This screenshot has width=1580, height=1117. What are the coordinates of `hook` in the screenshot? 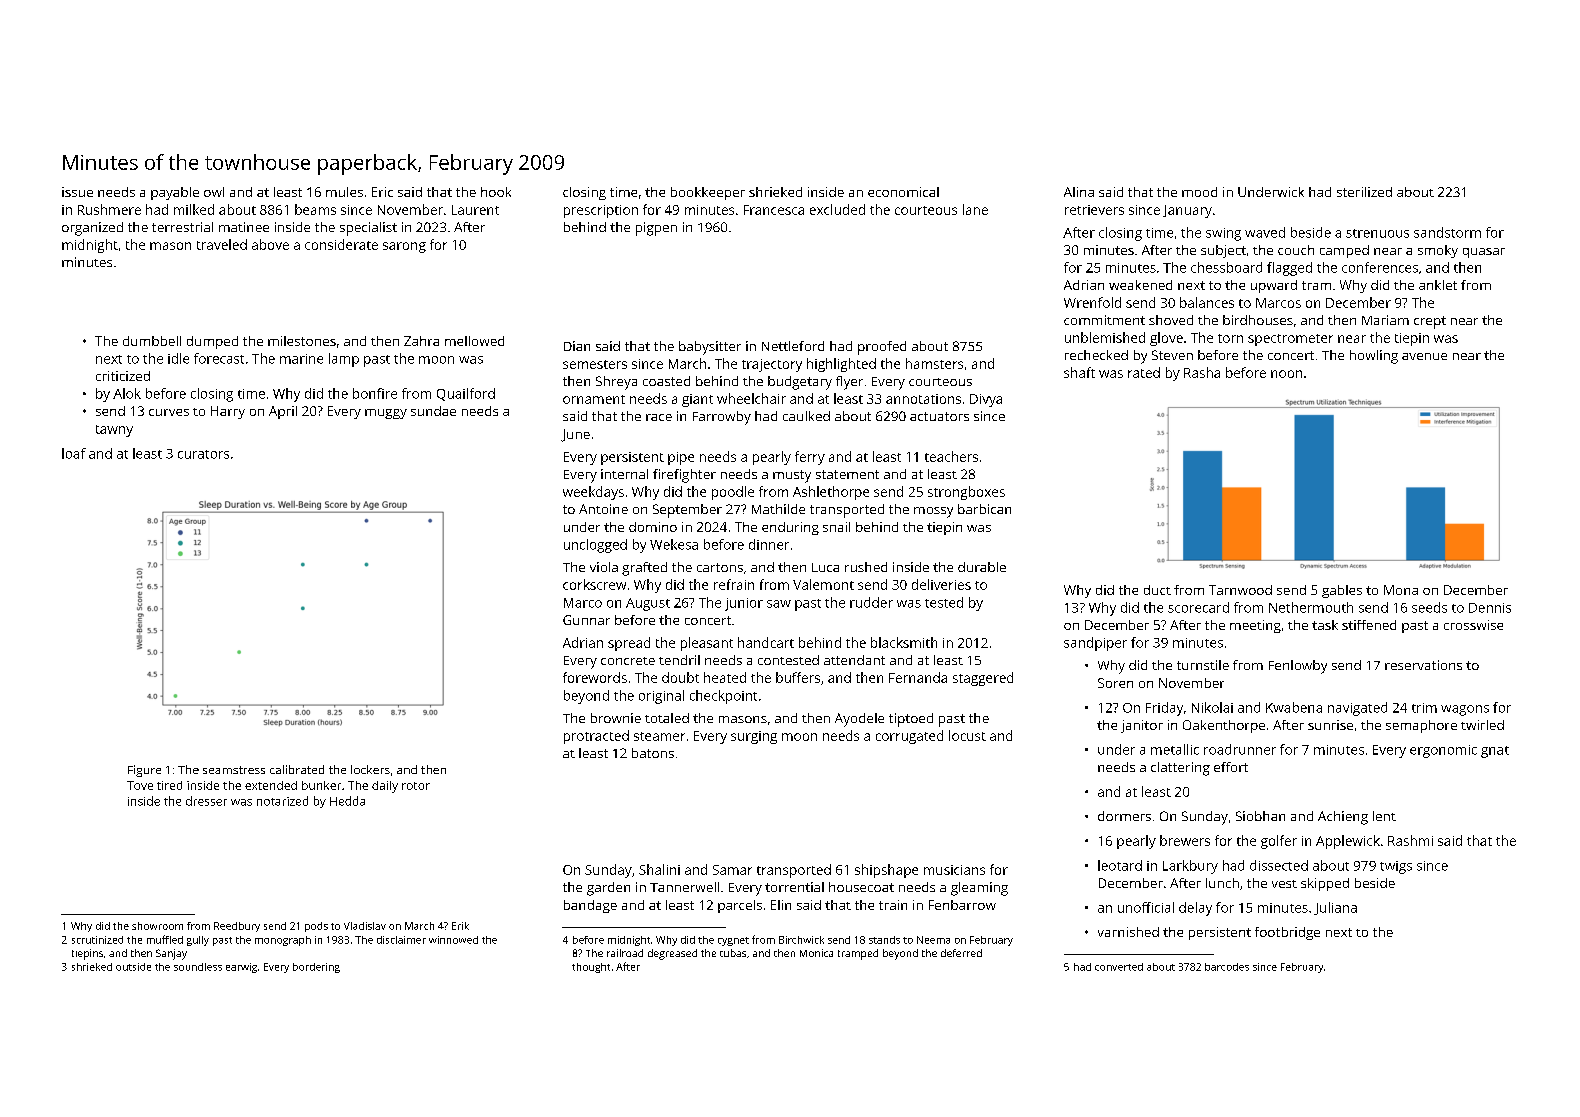 It's located at (496, 192).
